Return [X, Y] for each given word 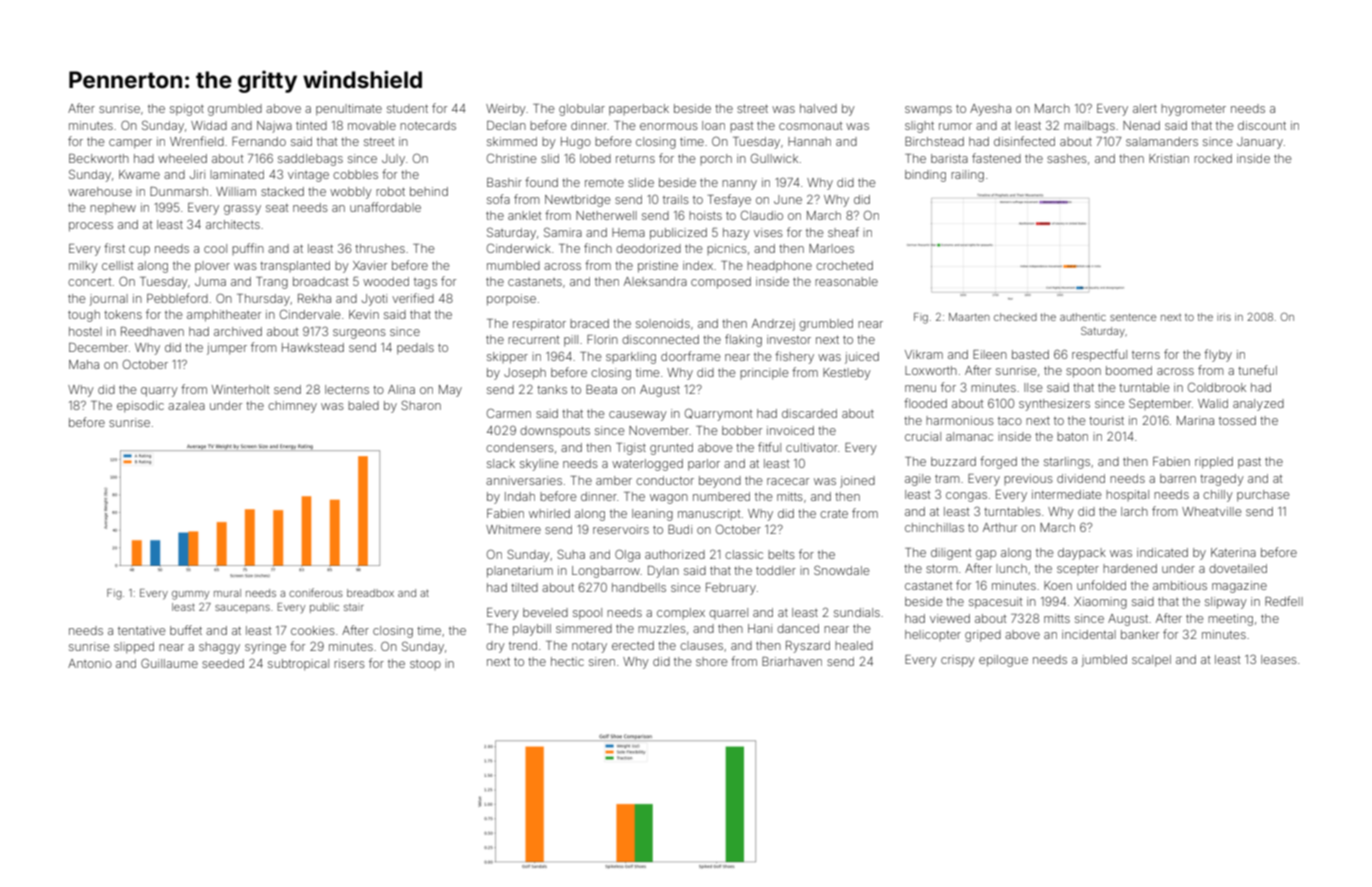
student [407, 108]
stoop [425, 665]
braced [589, 323]
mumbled [513, 265]
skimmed [512, 141]
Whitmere [513, 529]
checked [1015, 317]
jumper [227, 349]
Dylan [663, 572]
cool [215, 248]
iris [1224, 317]
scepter [1078, 570]
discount [1262, 125]
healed [854, 645]
